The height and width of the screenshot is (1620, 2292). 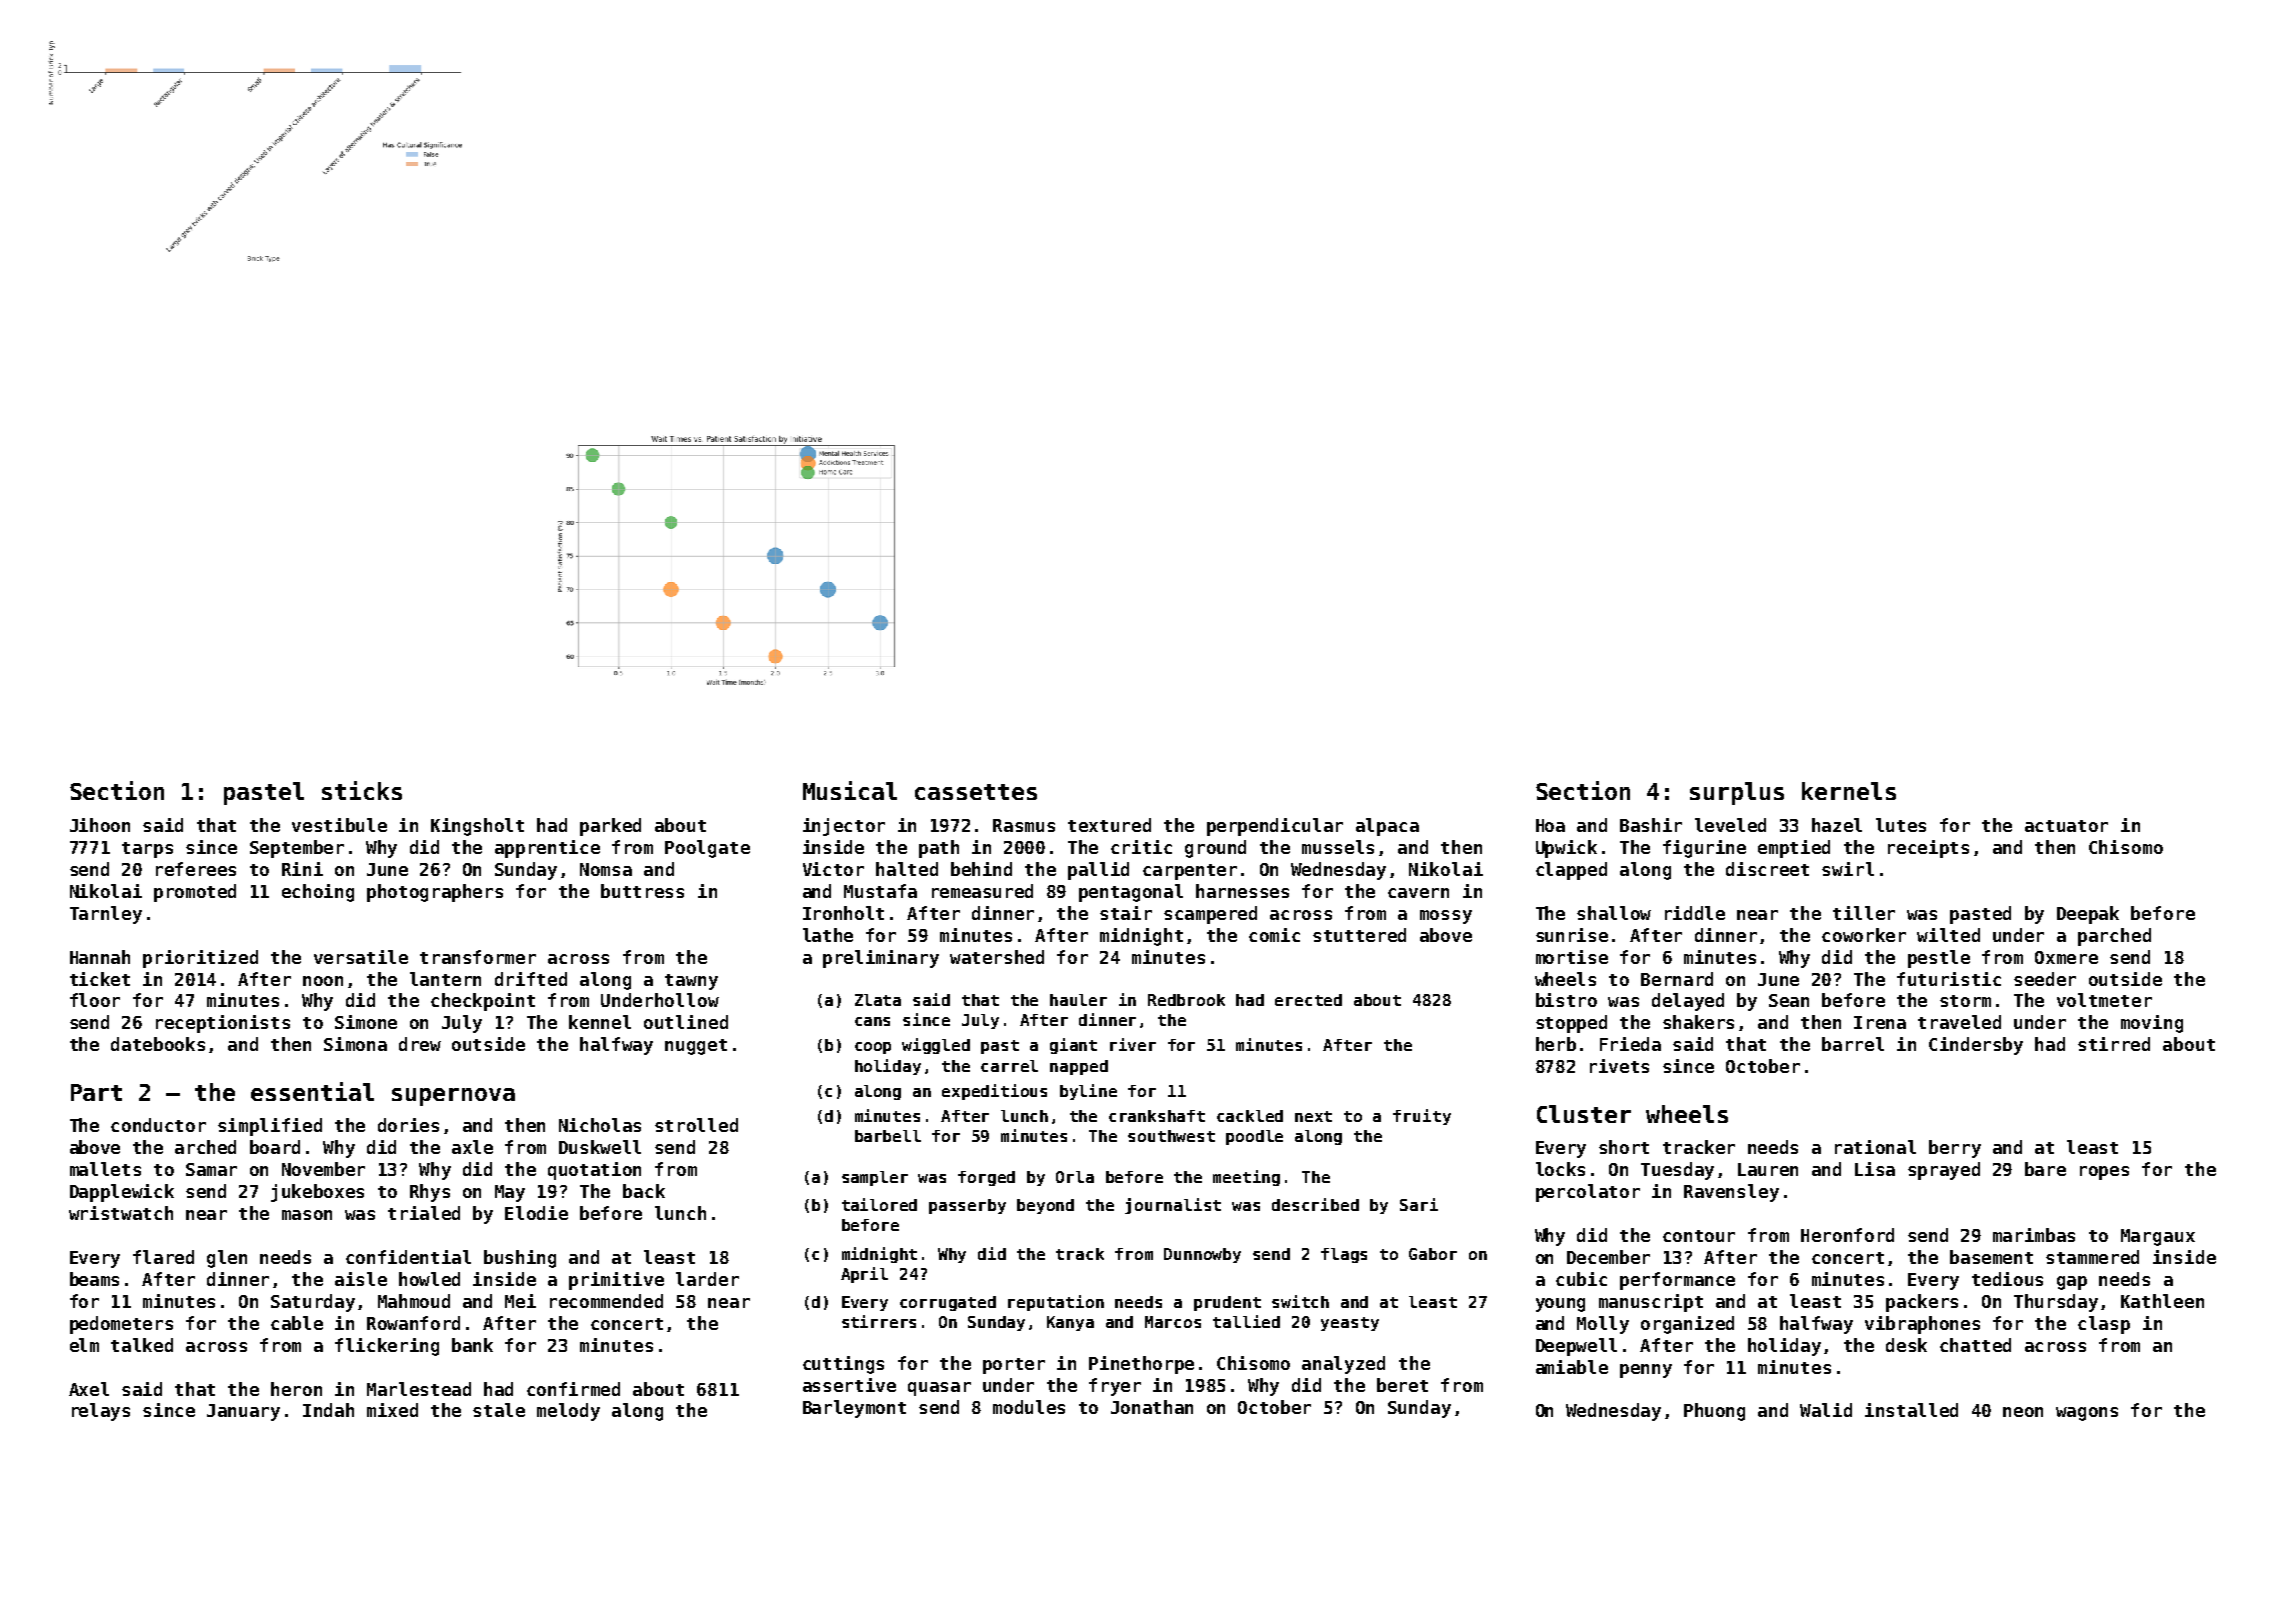 I want to click on Barleymont, so click(x=854, y=1409).
